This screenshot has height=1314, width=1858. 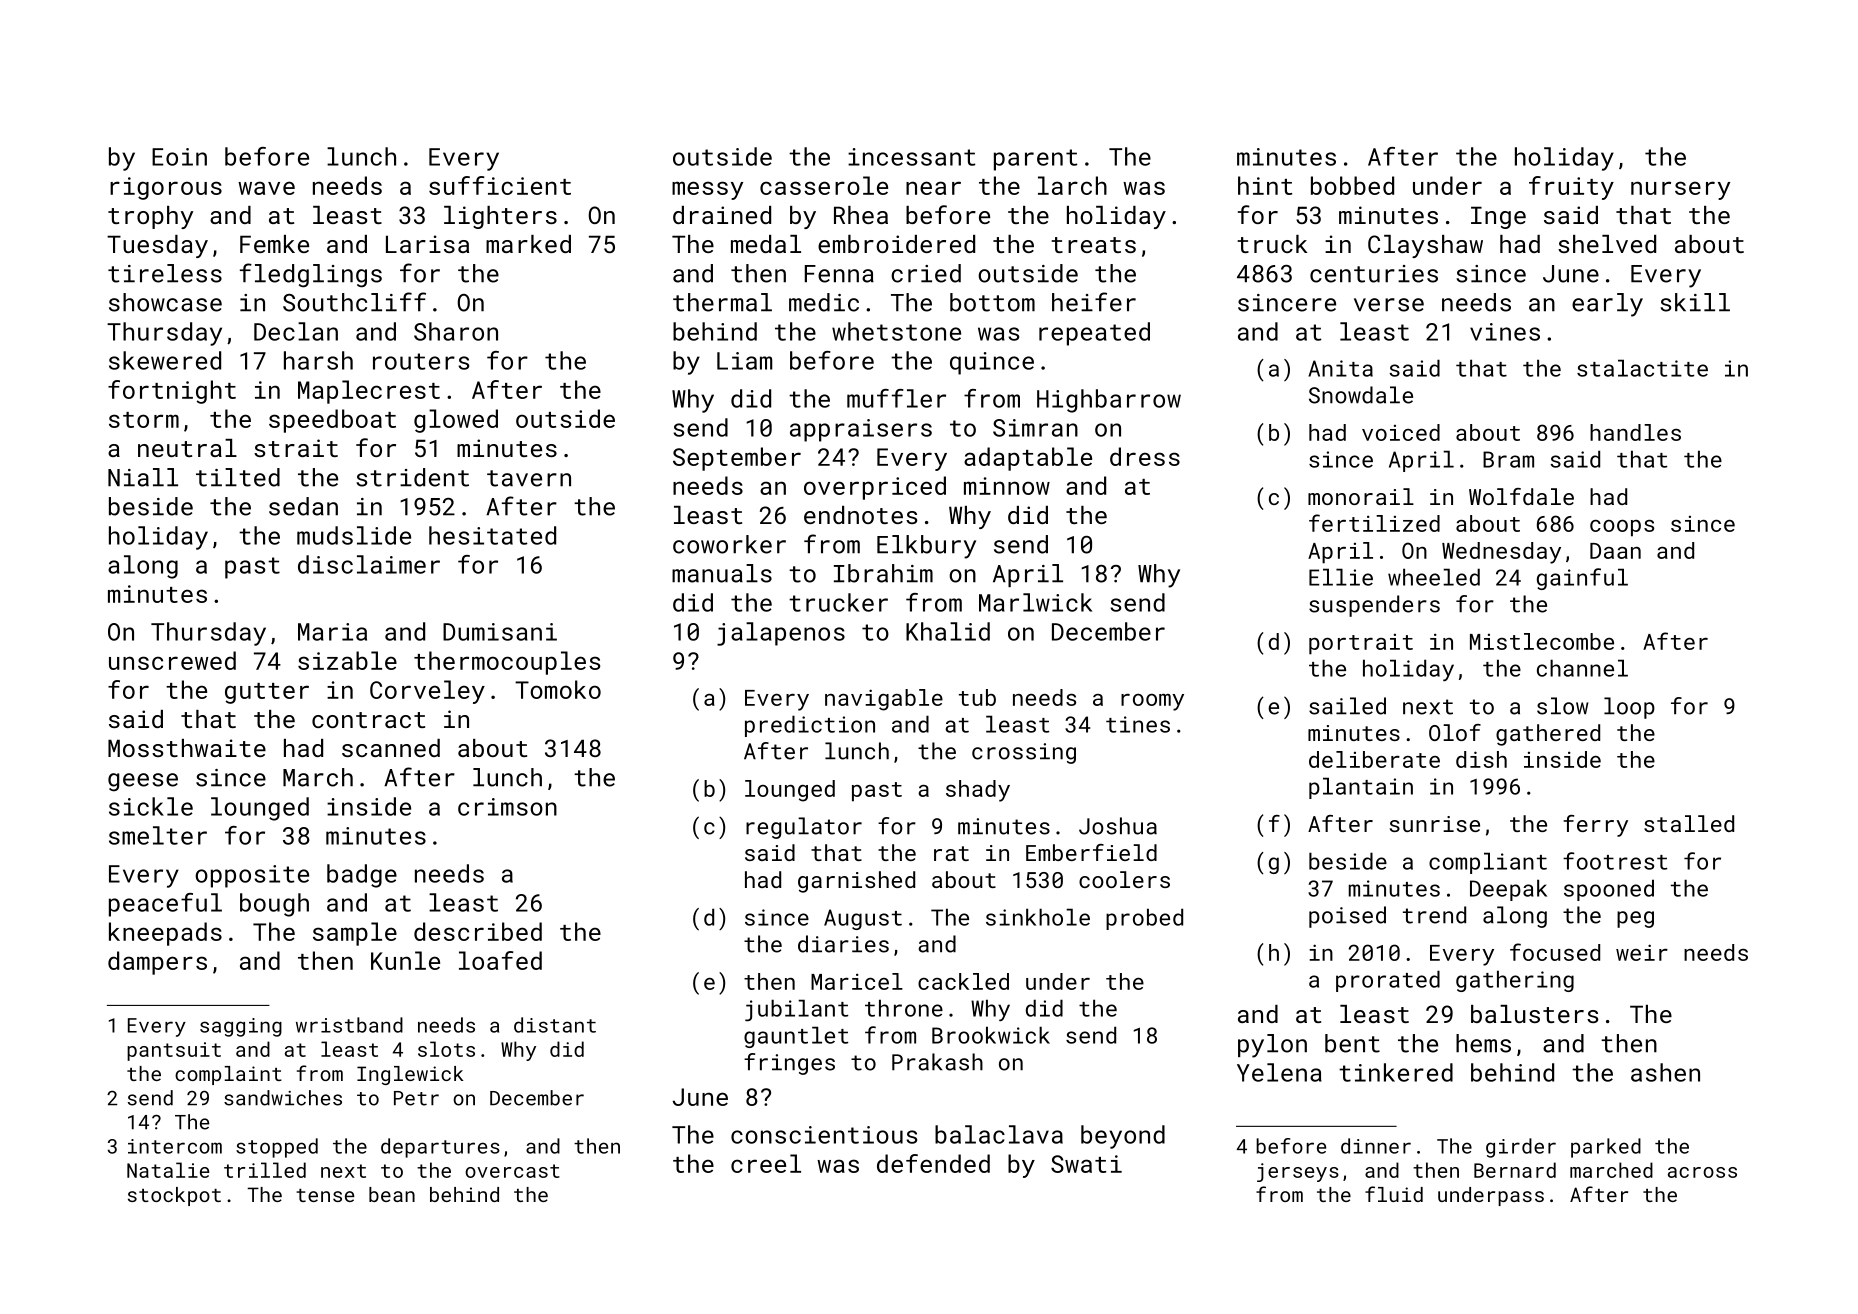 What do you see at coordinates (1374, 759) in the screenshot?
I see `deliberate` at bounding box center [1374, 759].
